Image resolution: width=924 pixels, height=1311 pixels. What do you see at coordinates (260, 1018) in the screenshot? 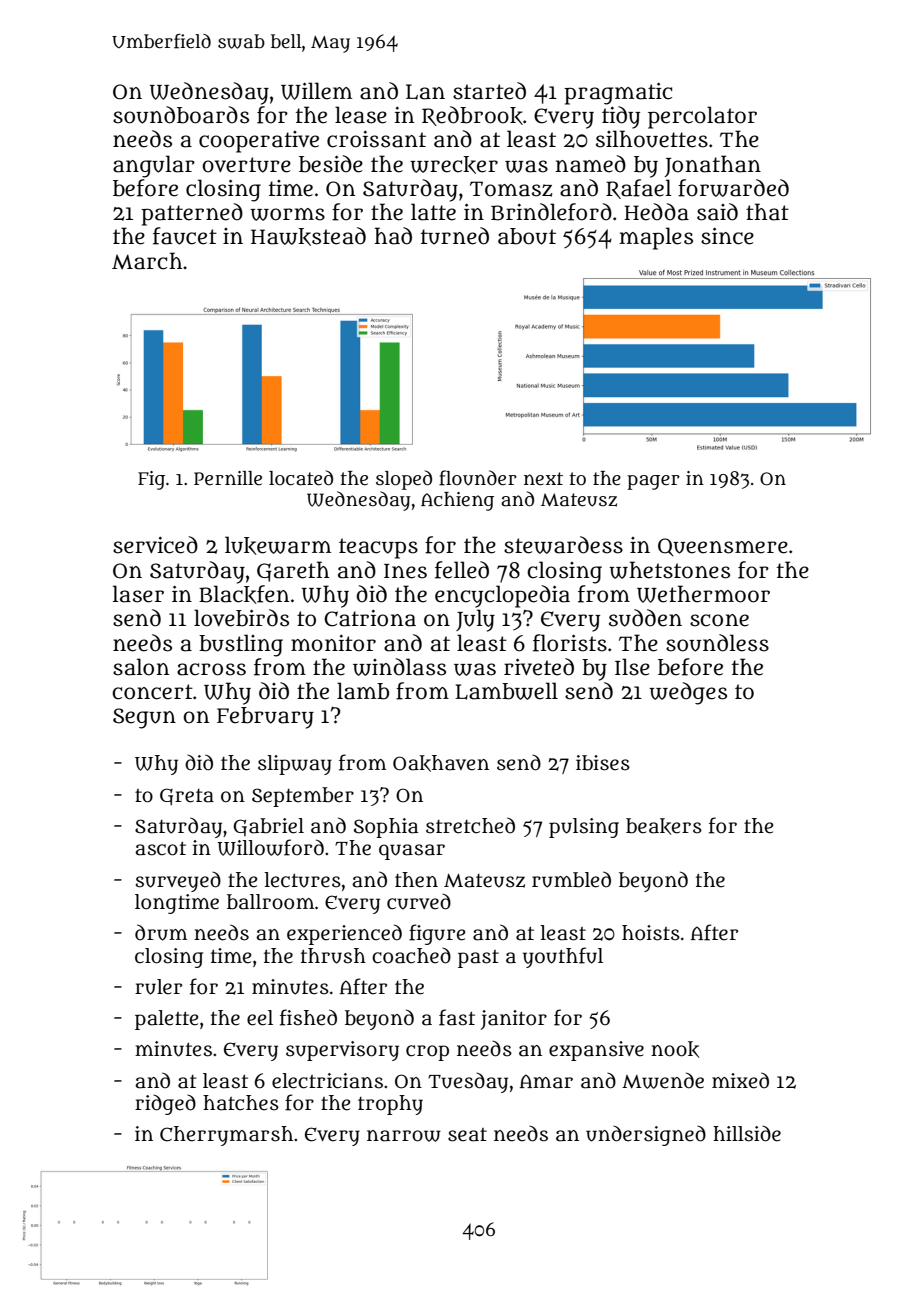
I see `eel` at bounding box center [260, 1018].
